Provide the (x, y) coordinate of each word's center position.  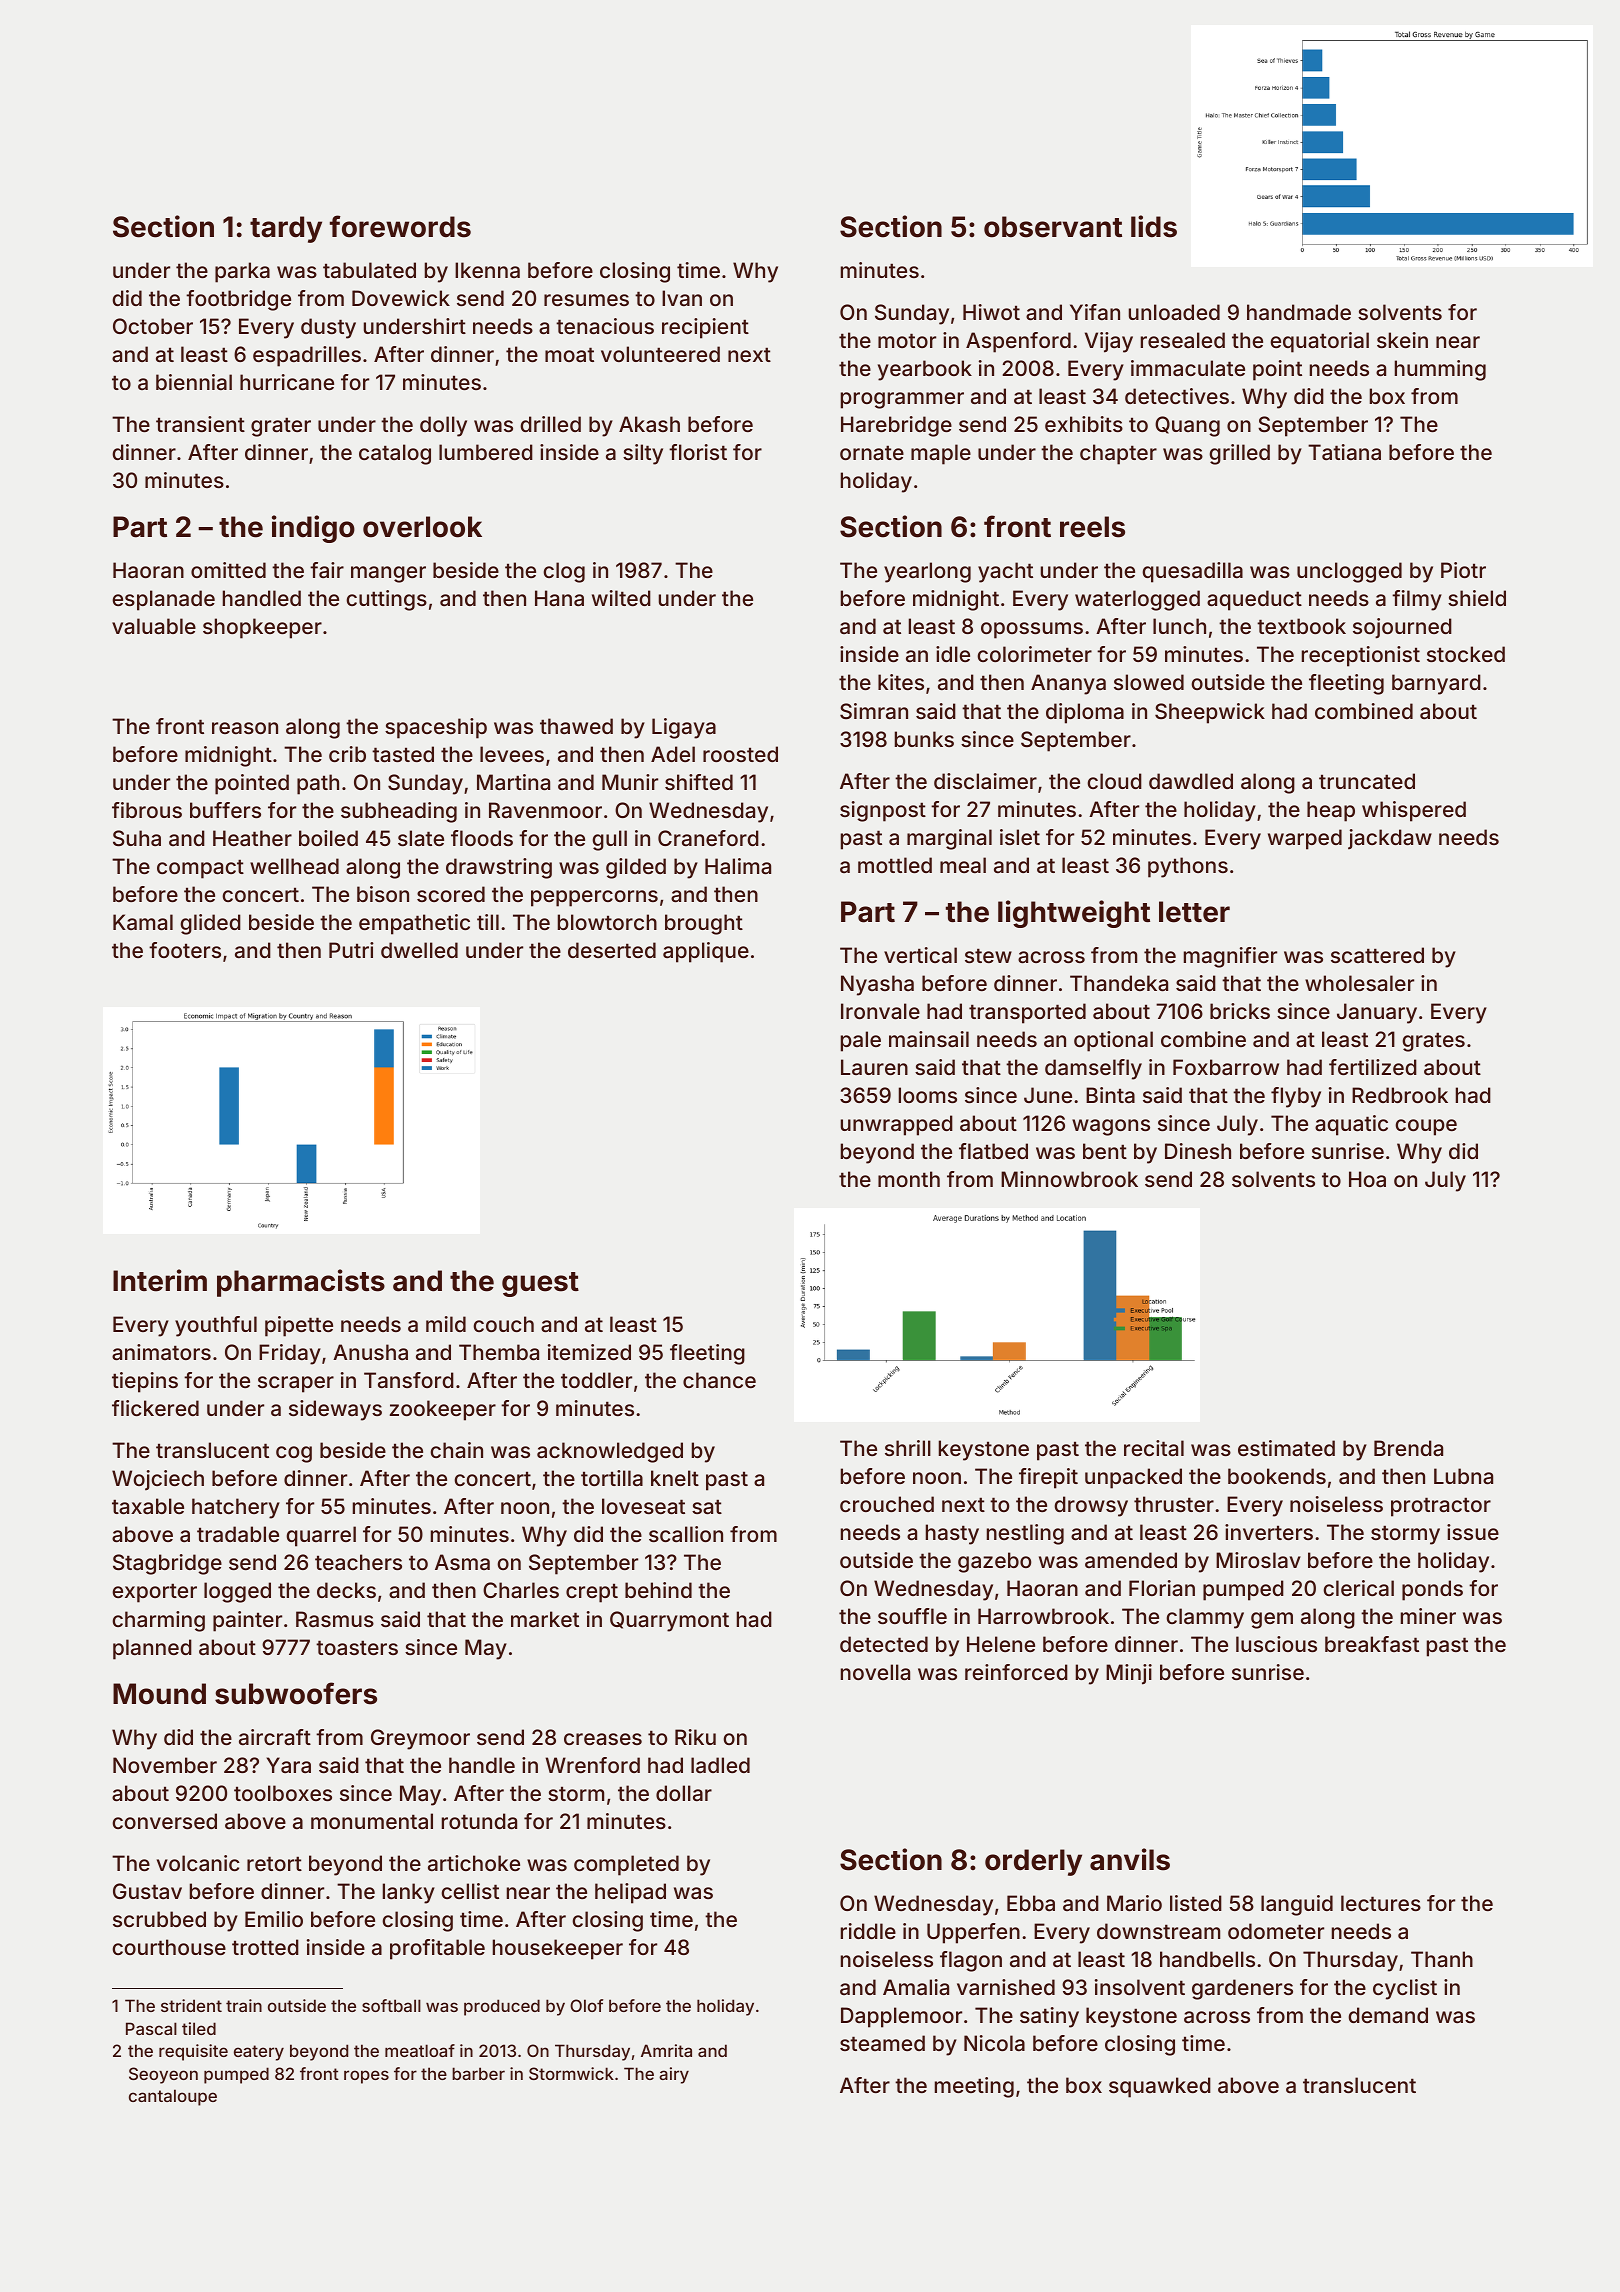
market (545, 1619)
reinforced (1016, 1672)
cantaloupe (173, 2097)
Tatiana (1344, 452)
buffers (225, 810)
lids (1154, 226)
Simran (874, 711)
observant (1053, 227)
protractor (1441, 1507)
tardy (286, 229)
